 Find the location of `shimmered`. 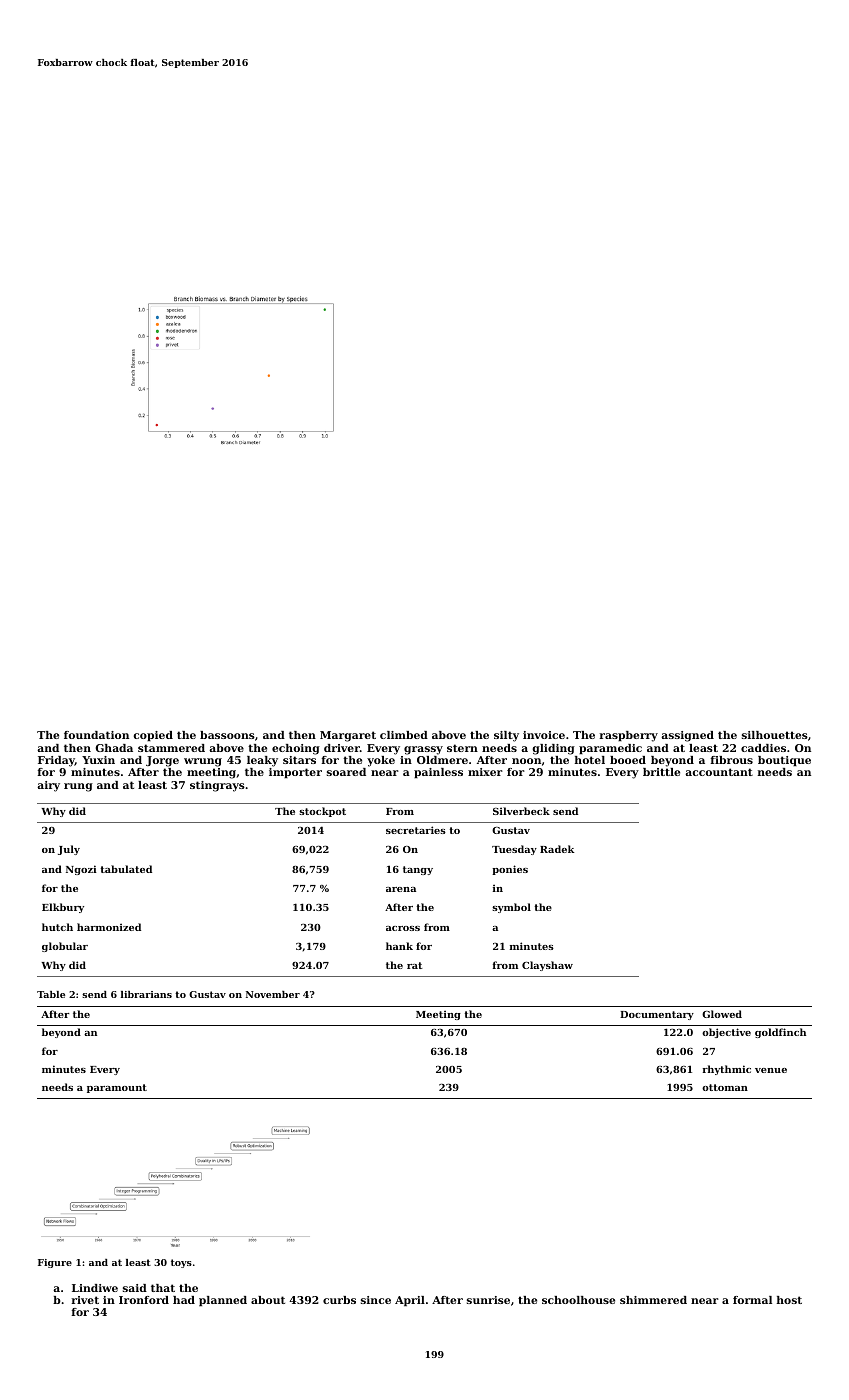

shimmered is located at coordinates (653, 1300).
